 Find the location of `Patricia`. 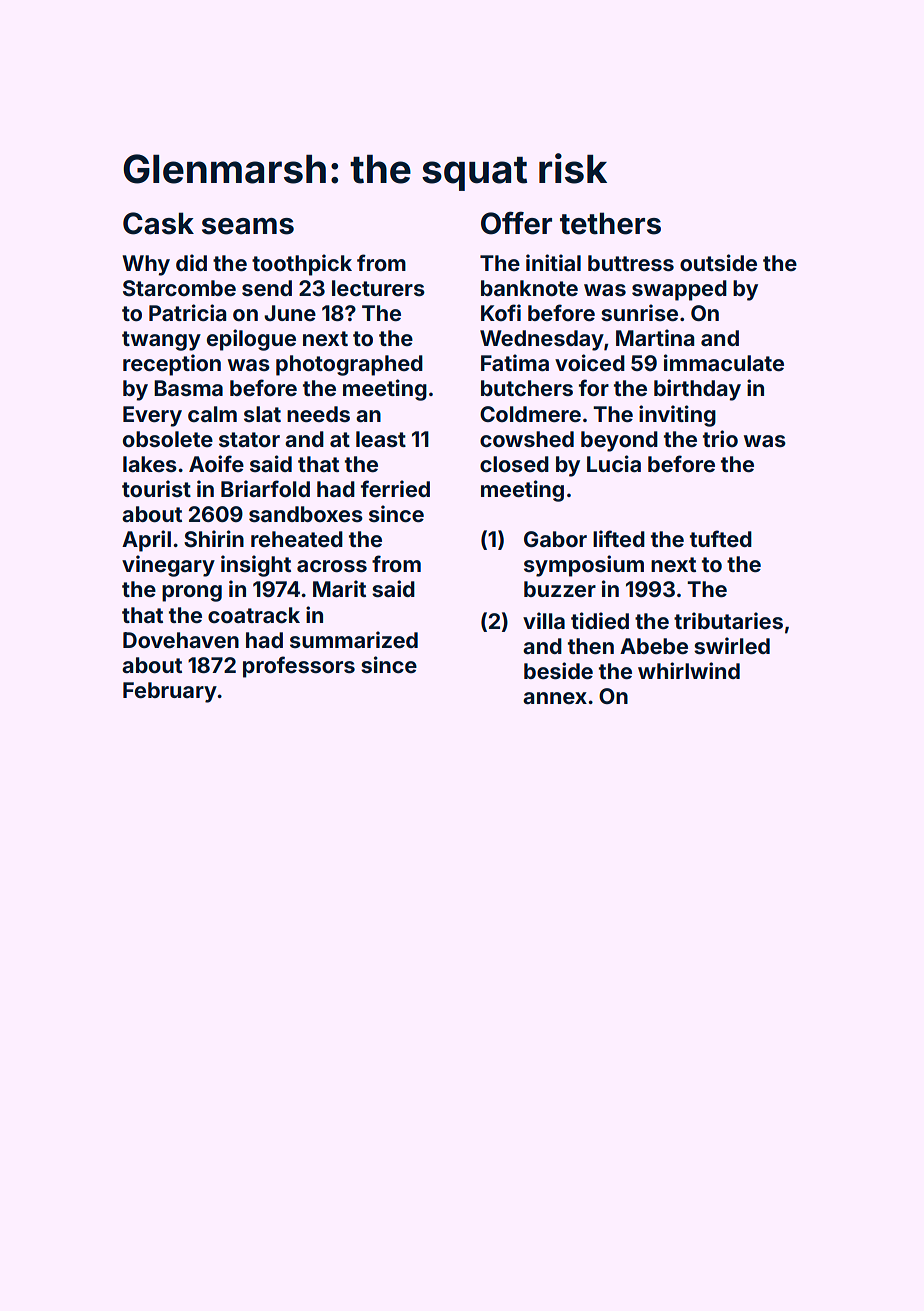

Patricia is located at coordinates (188, 312).
